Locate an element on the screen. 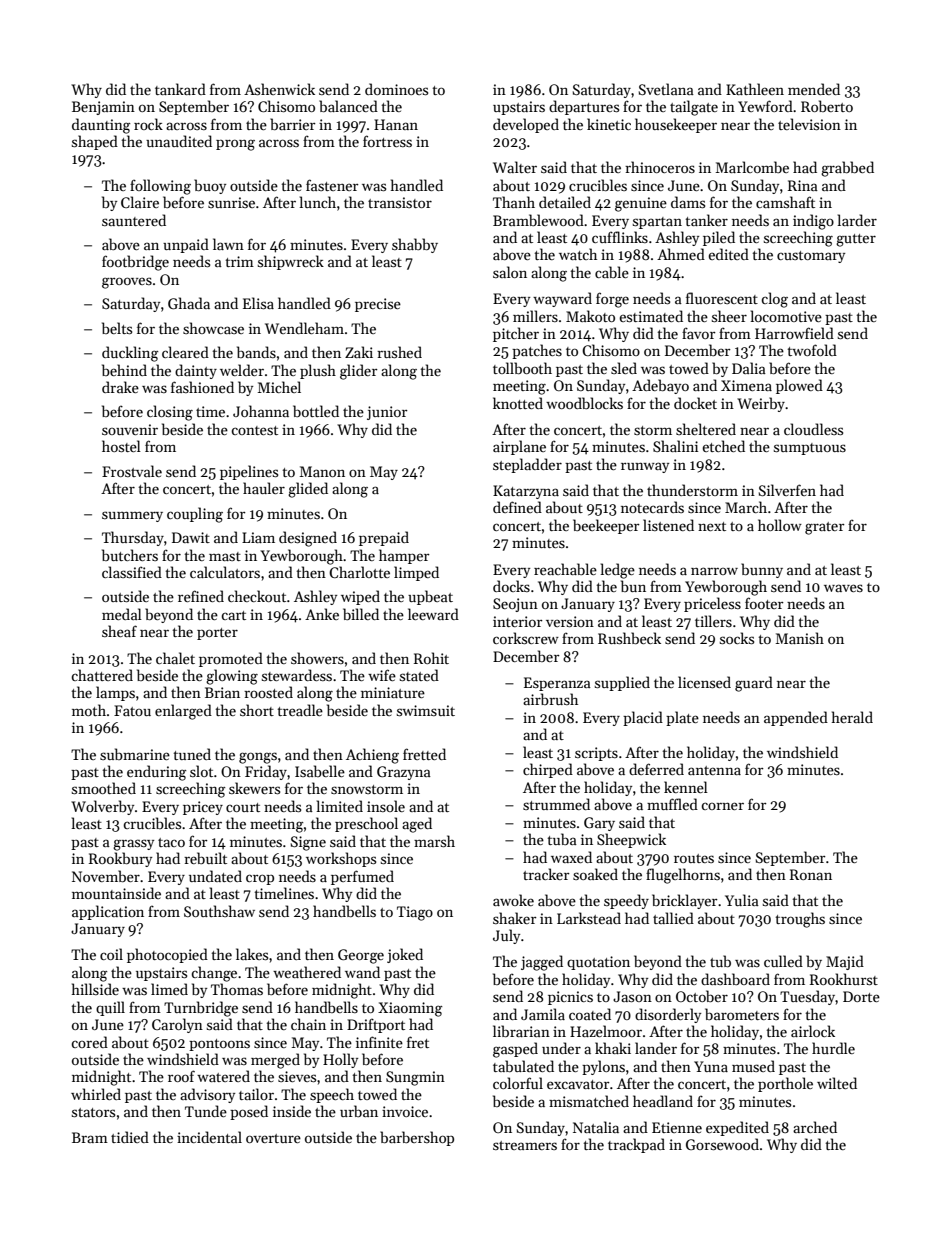 The image size is (952, 1233). Dalia is located at coordinates (749, 368).
